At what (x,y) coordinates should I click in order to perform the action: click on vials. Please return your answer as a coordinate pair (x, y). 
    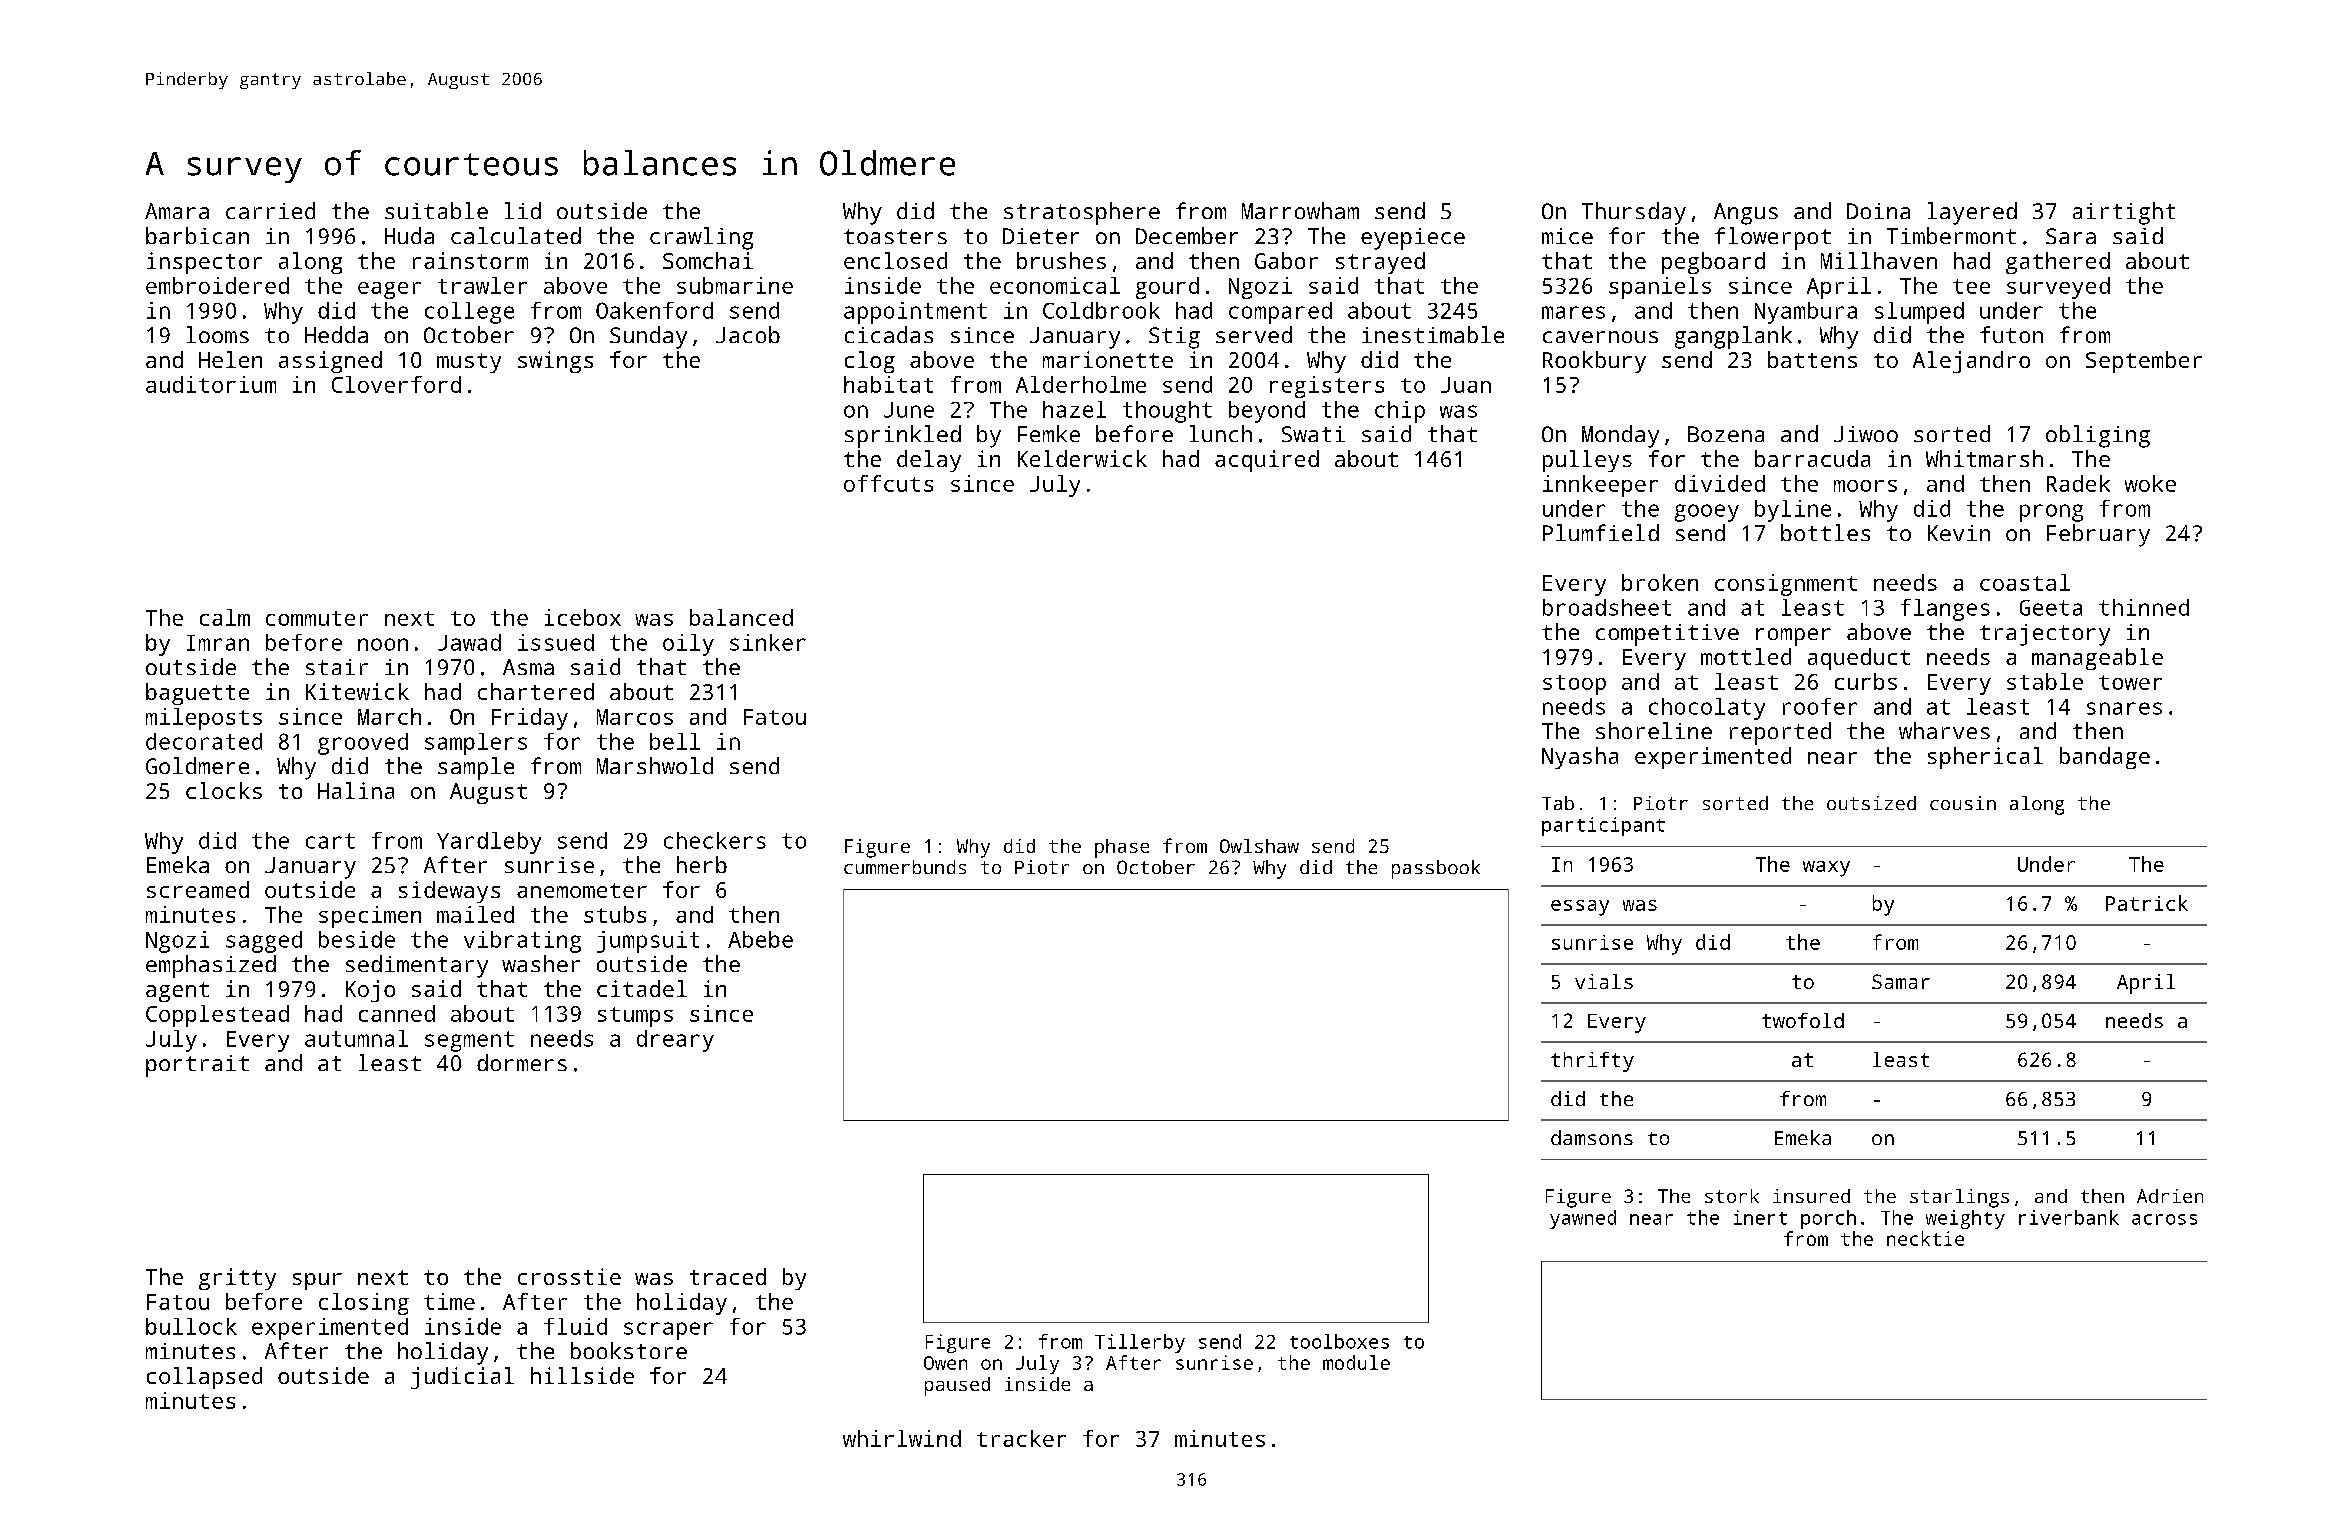
    Looking at the image, I should click on (1604, 981).
